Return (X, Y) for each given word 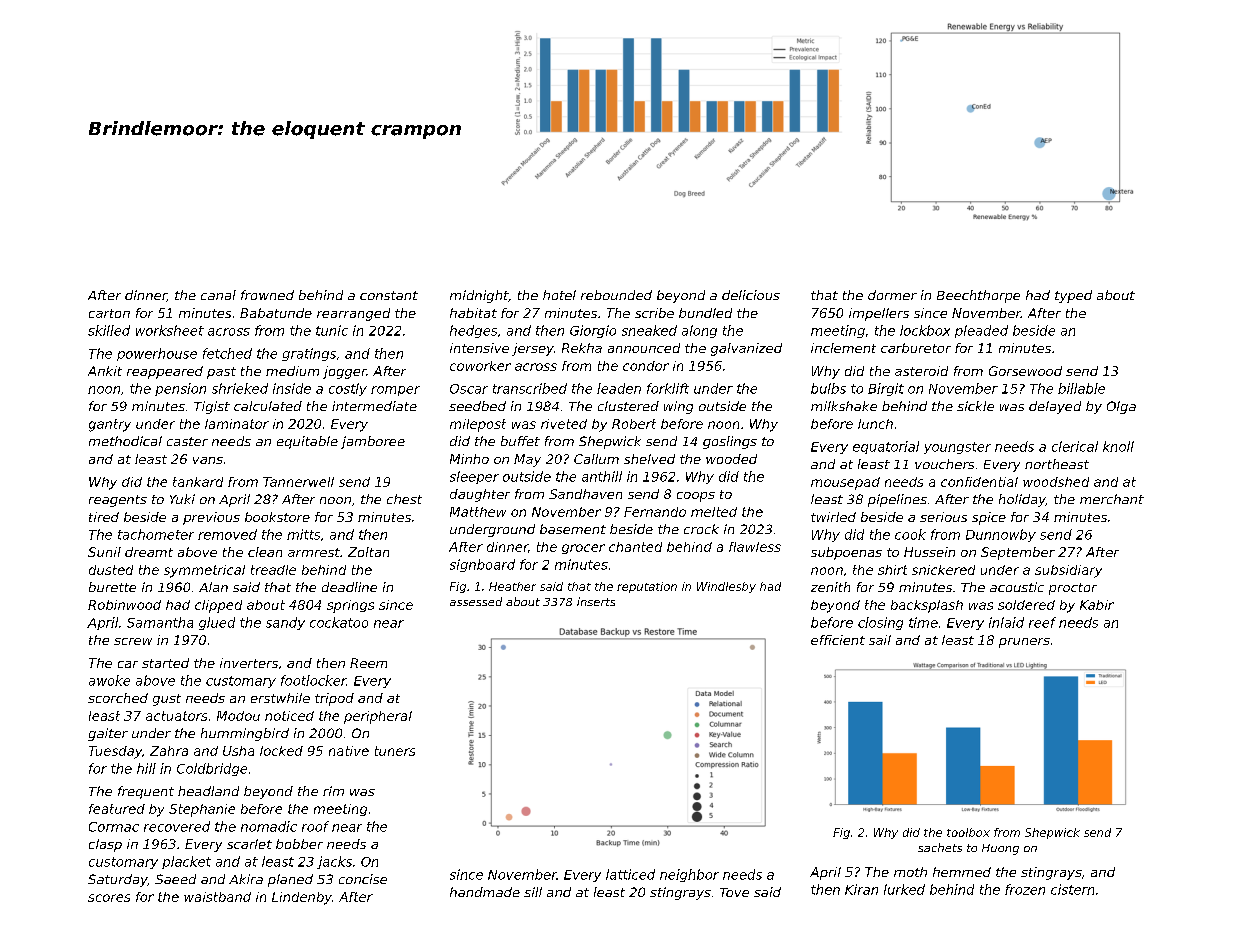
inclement (843, 348)
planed (290, 880)
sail (880, 640)
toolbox (968, 832)
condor (646, 366)
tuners (395, 751)
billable (1081, 388)
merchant (1112, 499)
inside (292, 388)
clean (265, 552)
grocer (583, 549)
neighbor (689, 875)
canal (218, 295)
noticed (289, 716)
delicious (751, 295)
